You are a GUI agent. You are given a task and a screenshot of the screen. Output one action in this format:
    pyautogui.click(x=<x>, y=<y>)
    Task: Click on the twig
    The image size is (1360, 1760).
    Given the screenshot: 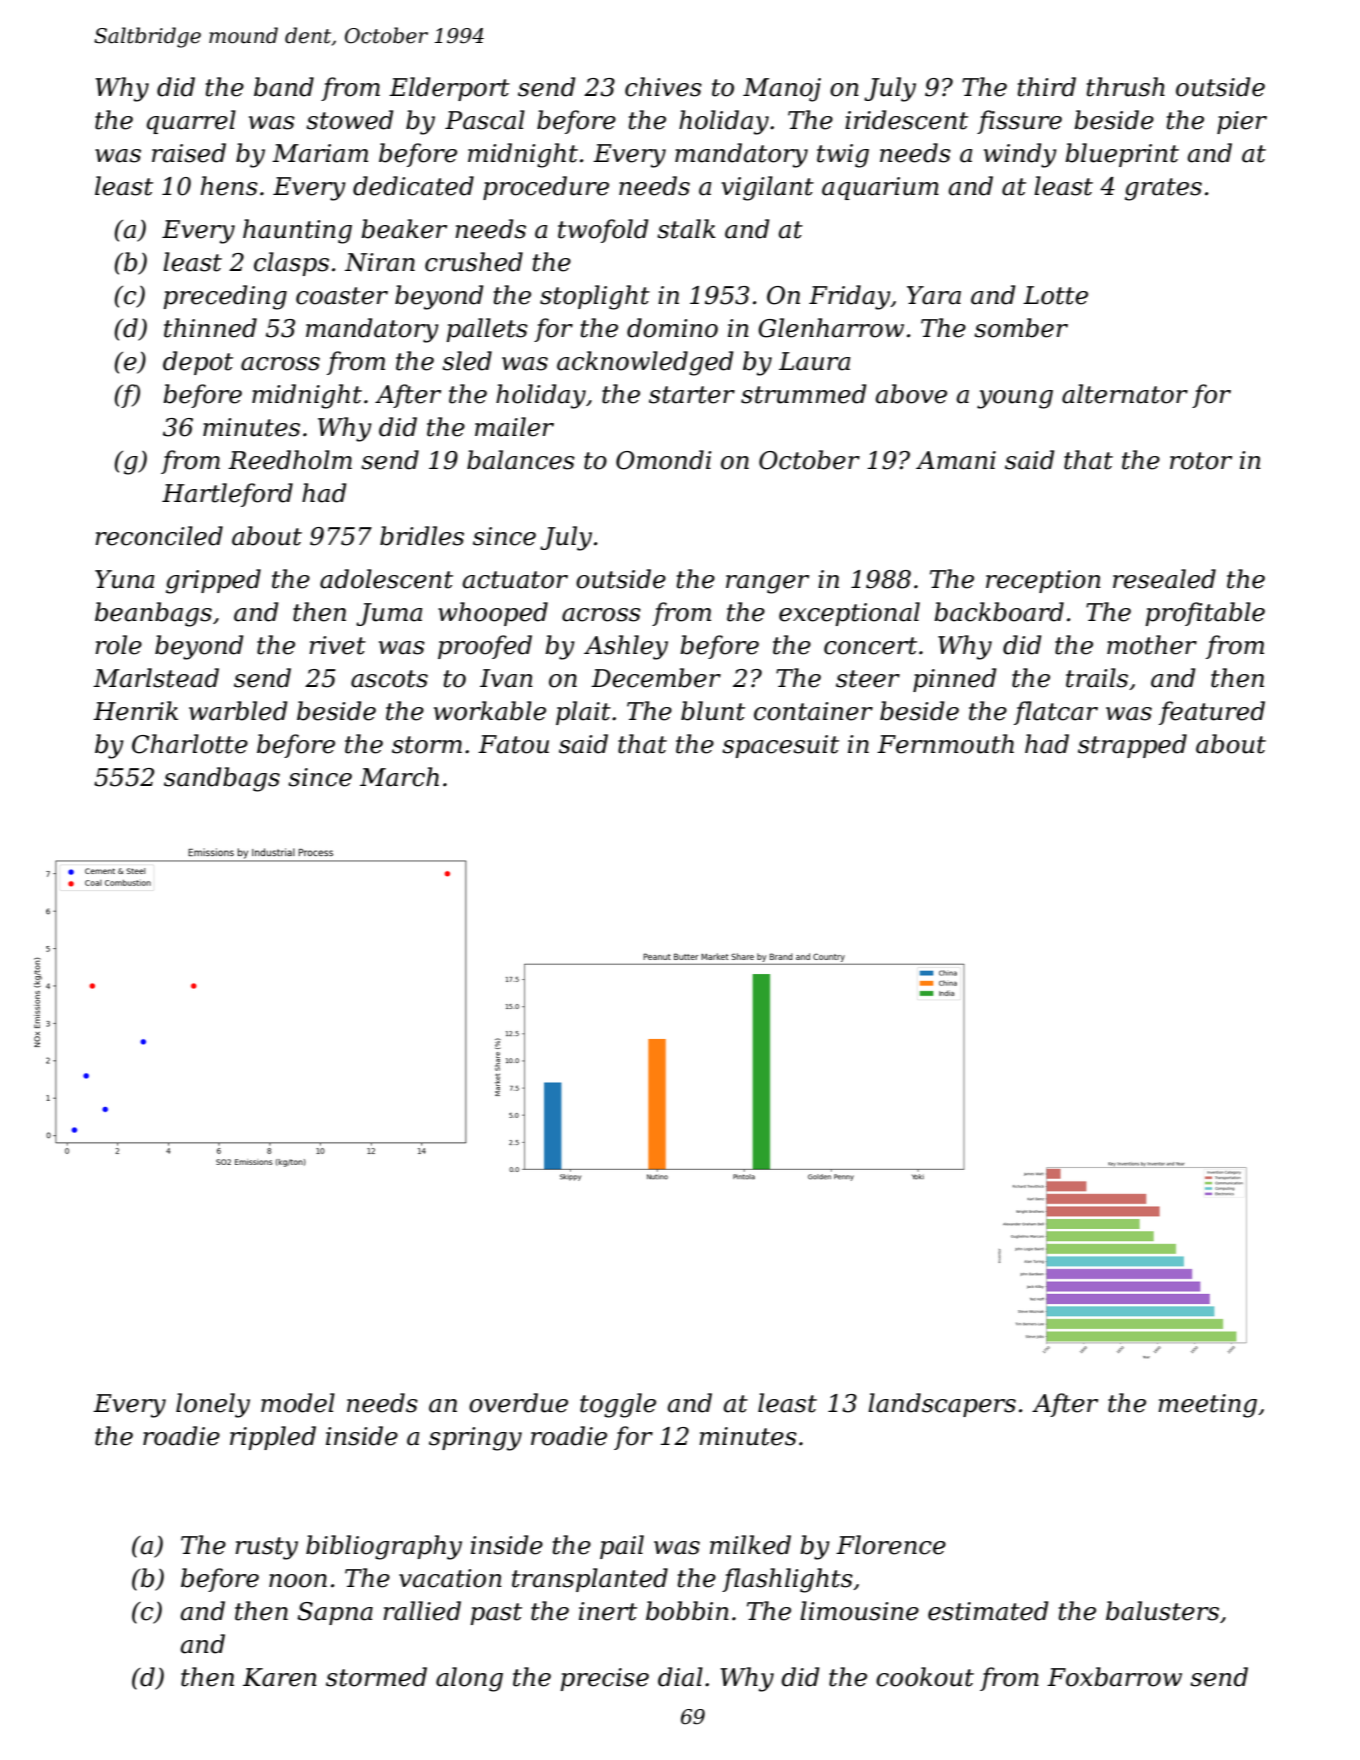 What is the action you would take?
    pyautogui.click(x=843, y=156)
